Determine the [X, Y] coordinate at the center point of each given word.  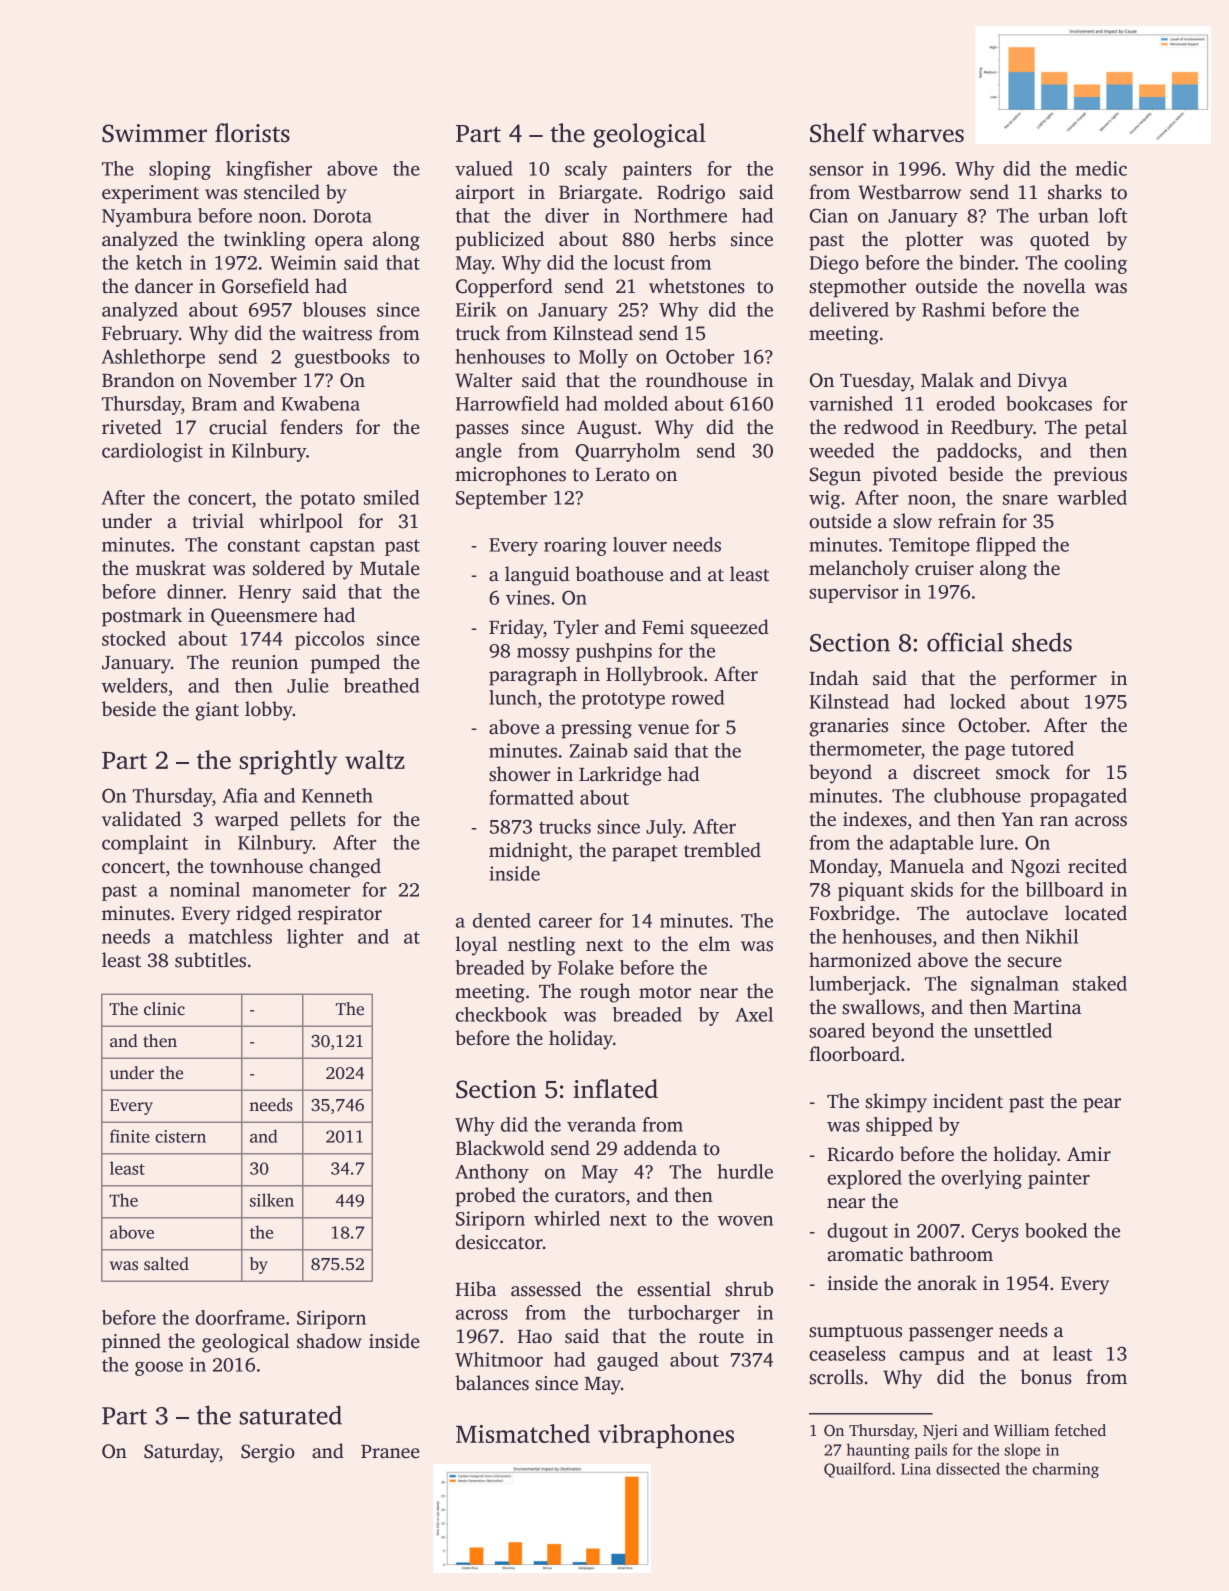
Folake [586, 967]
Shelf [838, 133]
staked [1100, 983]
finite [130, 1136]
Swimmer [154, 133]
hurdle [745, 1171]
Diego [834, 264]
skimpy [896, 1103]
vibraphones [666, 1436]
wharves [918, 132]
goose [159, 1368]
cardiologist [152, 452]
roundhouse [696, 380]
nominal [205, 889]
